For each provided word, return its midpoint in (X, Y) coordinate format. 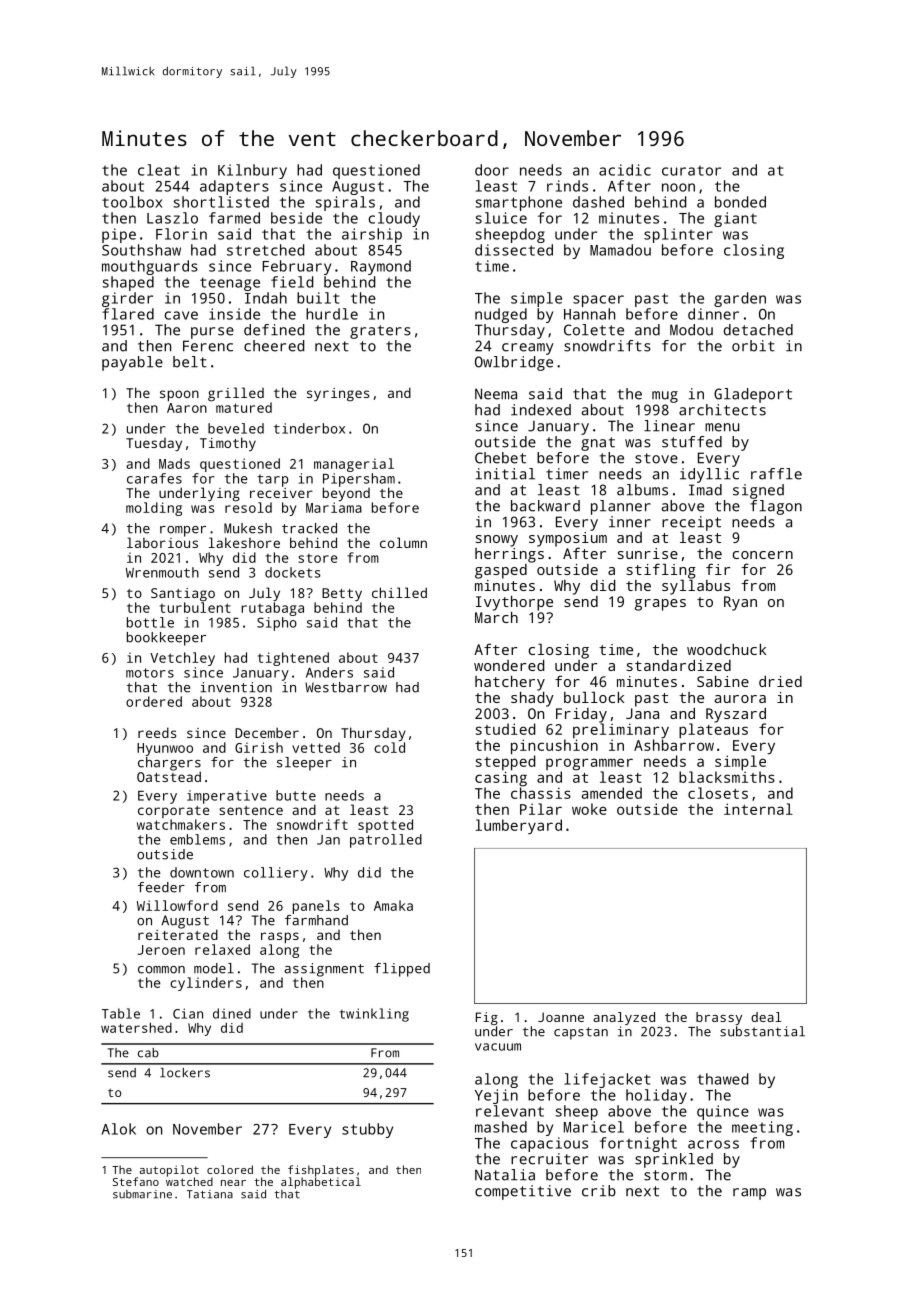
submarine (142, 1194)
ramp (749, 1194)
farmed (234, 218)
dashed (598, 202)
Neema (496, 394)
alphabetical (321, 1183)
